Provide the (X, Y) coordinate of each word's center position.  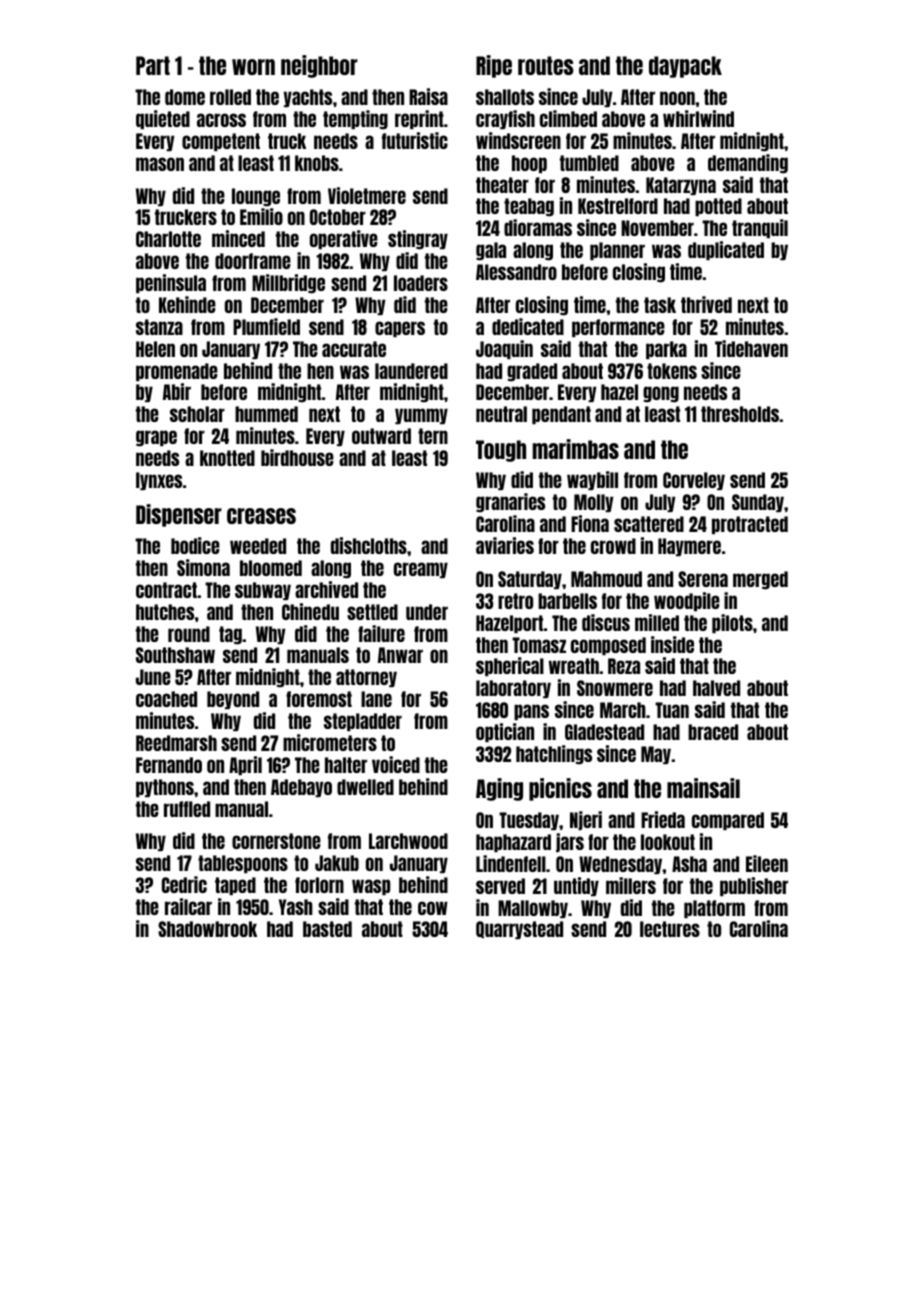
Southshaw (175, 655)
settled (372, 612)
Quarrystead (519, 930)
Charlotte (168, 239)
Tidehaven (751, 348)
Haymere (689, 547)
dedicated (528, 326)
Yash (296, 907)
